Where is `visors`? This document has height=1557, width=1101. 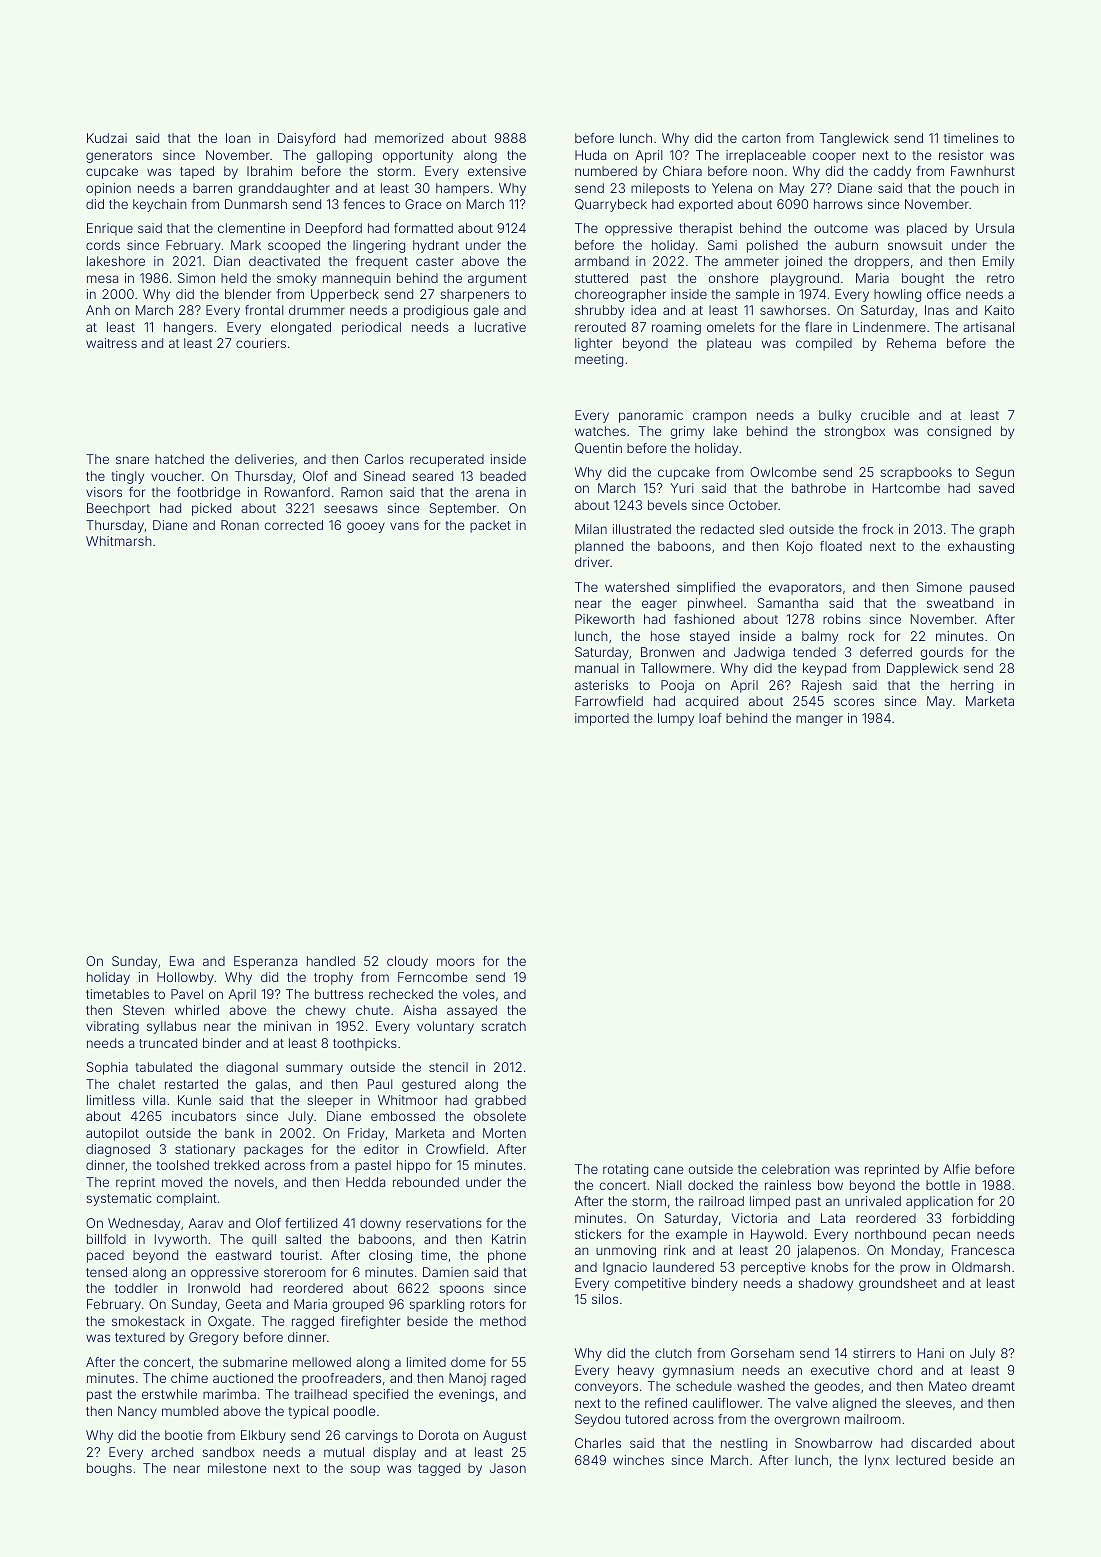 visors is located at coordinates (104, 492).
